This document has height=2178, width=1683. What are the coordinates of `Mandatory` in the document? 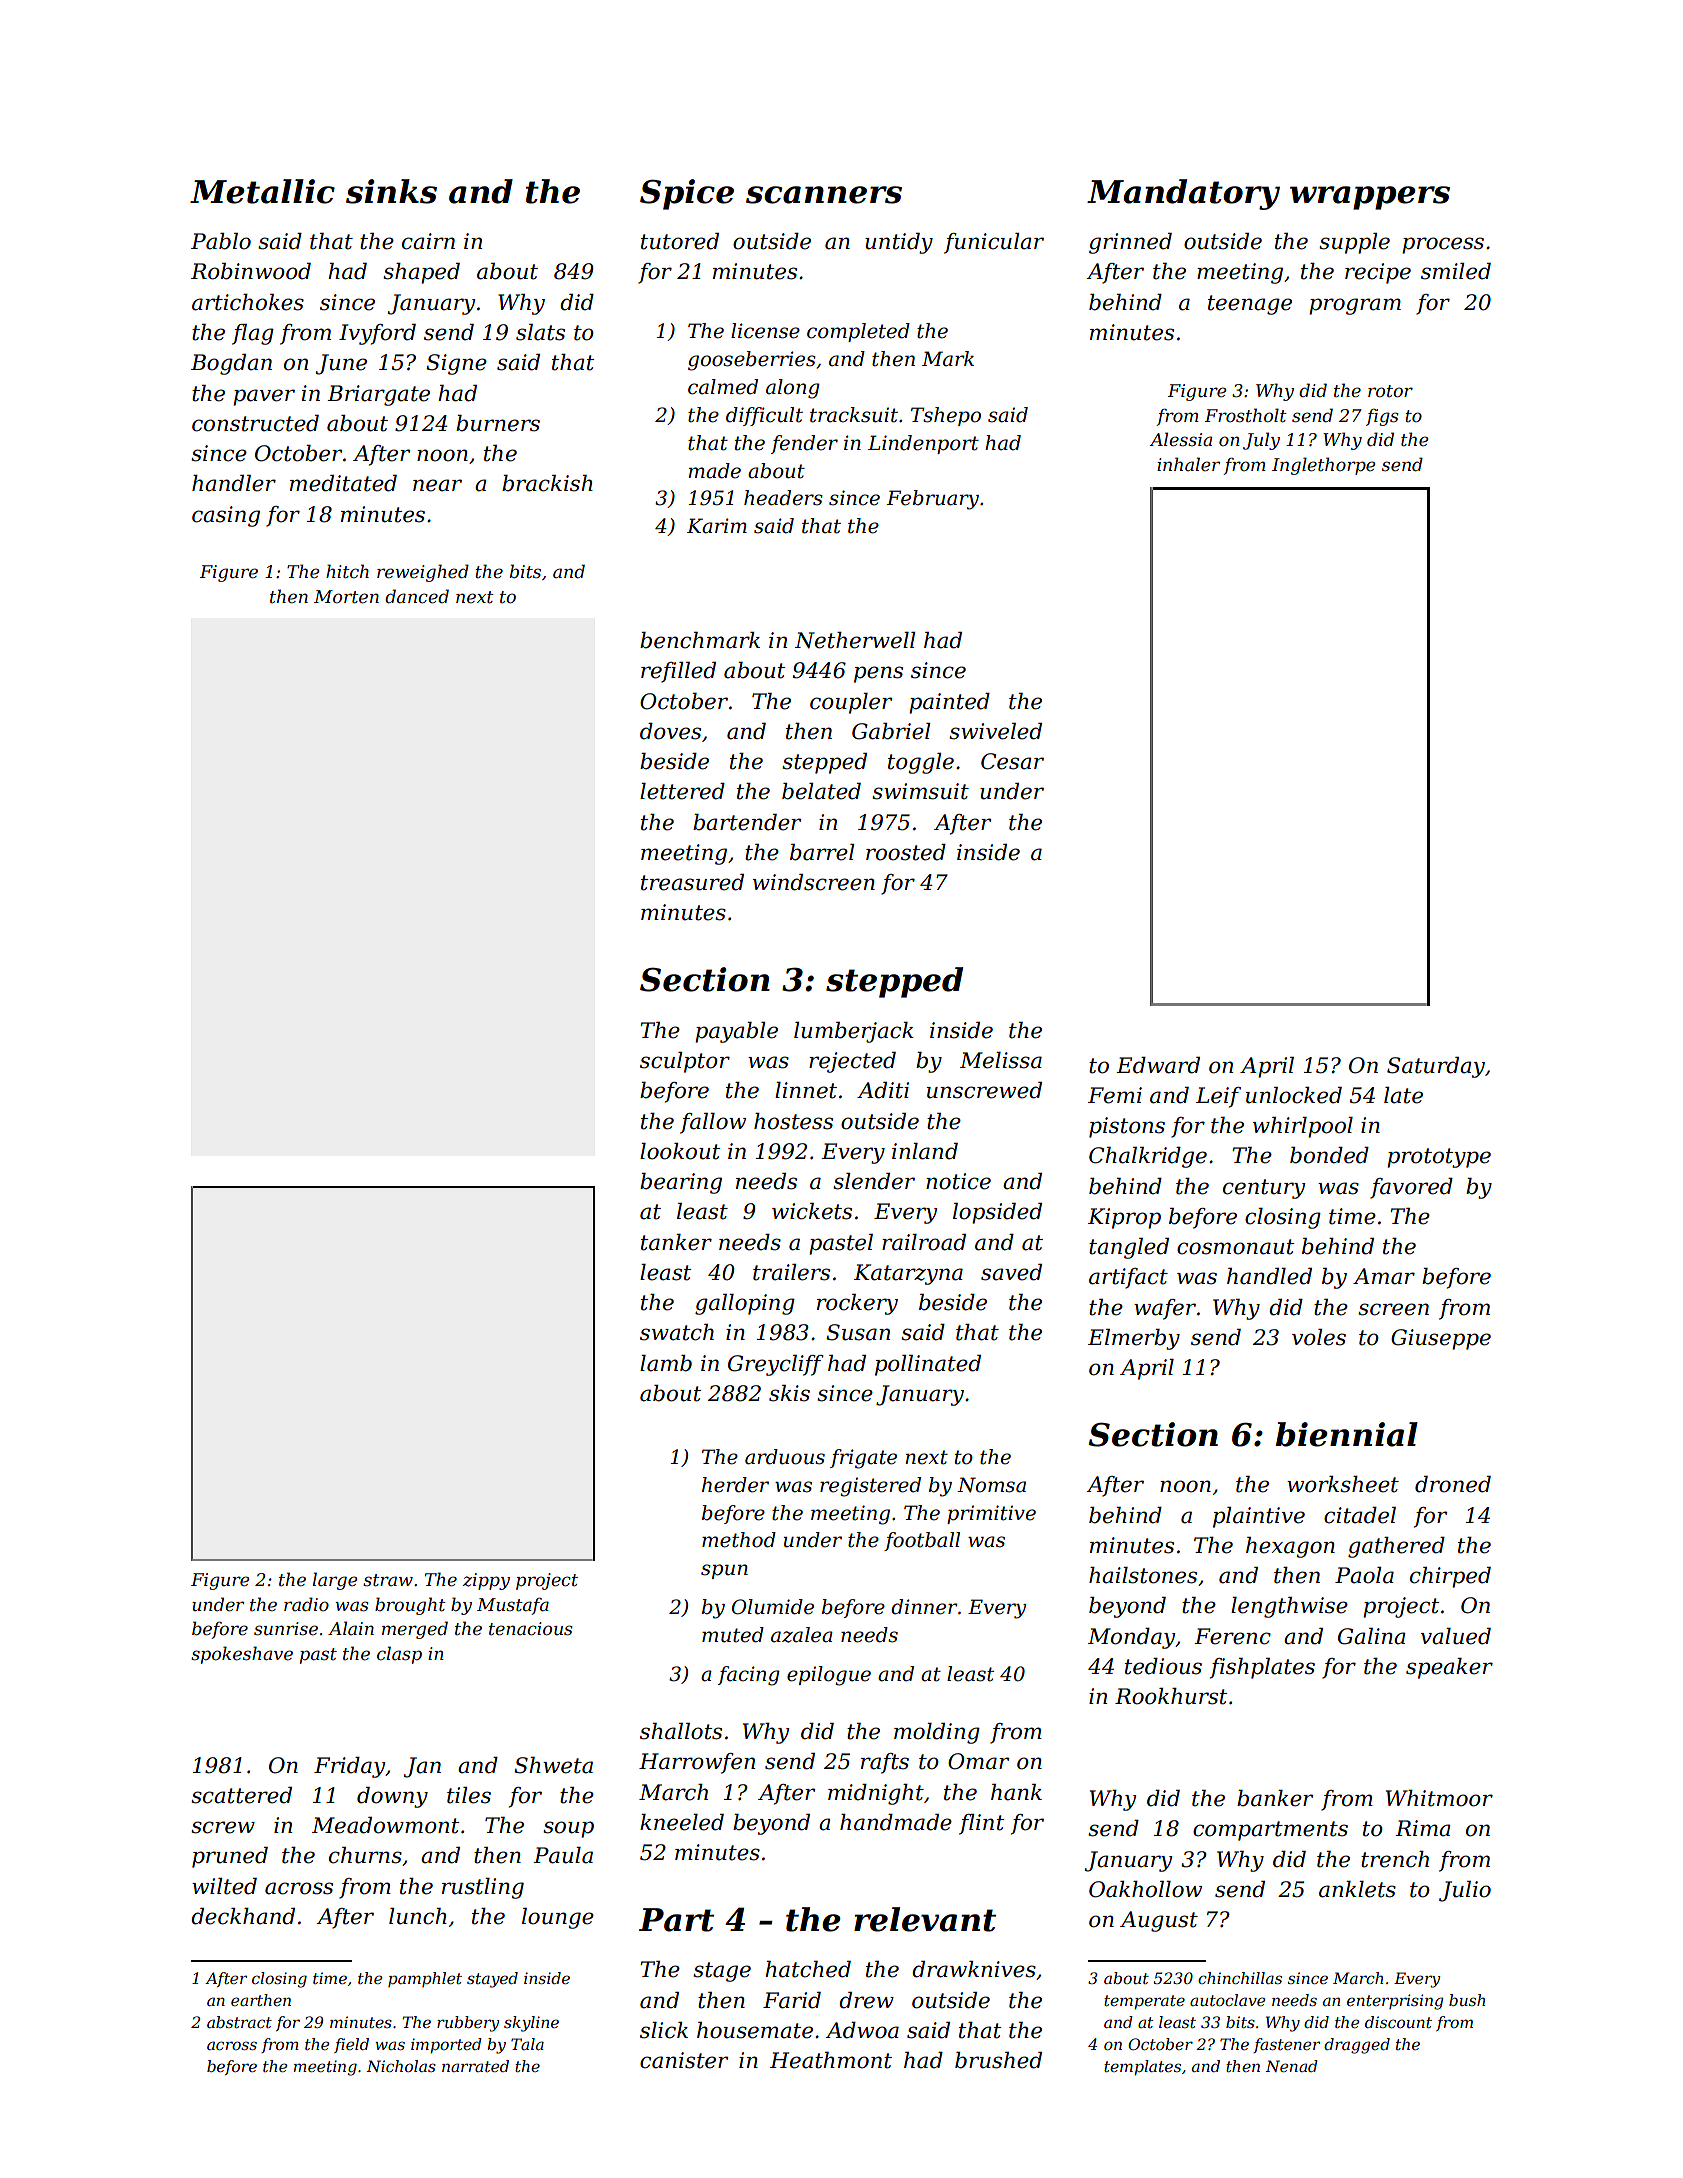 It's located at (1183, 194).
